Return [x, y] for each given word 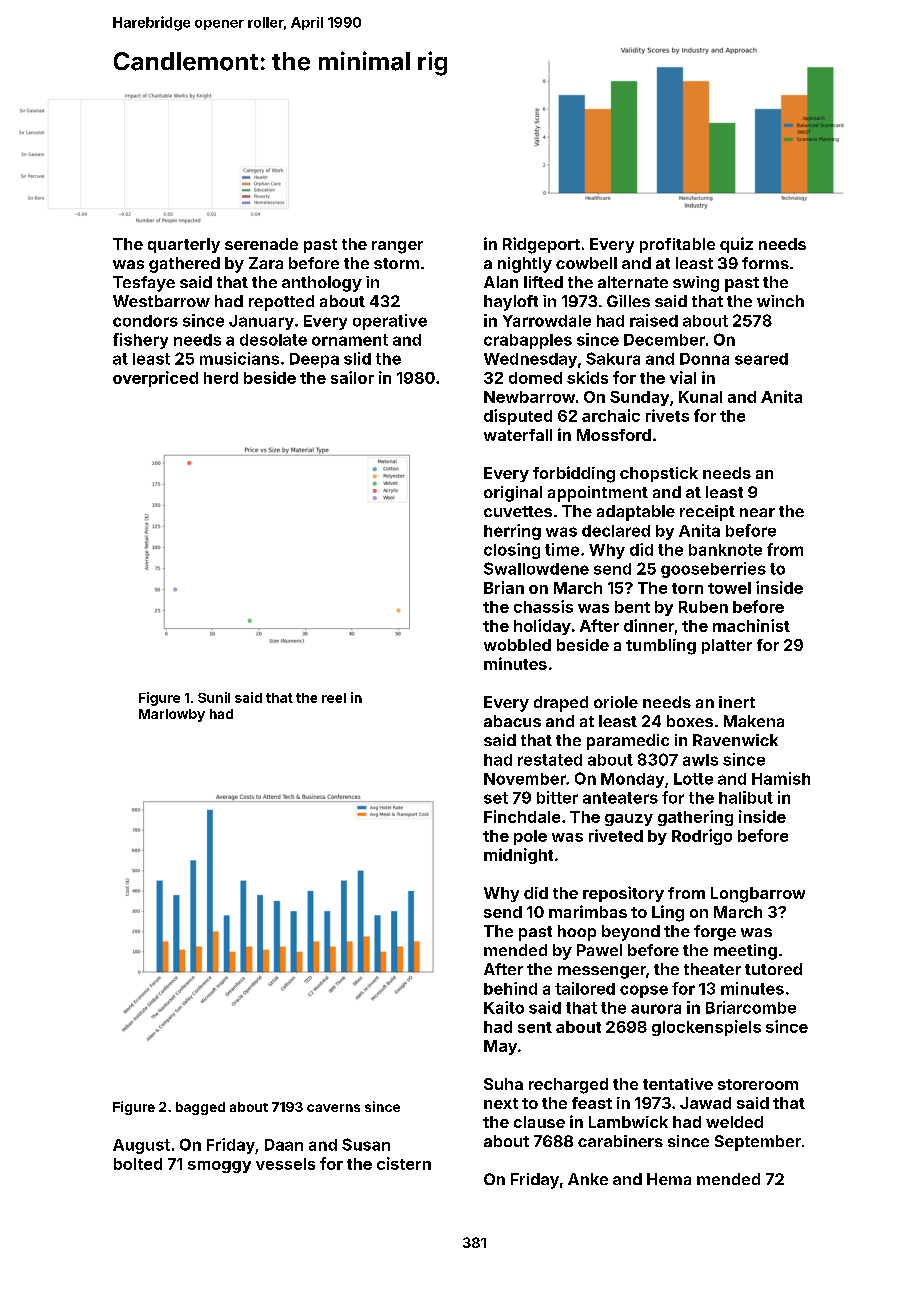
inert [737, 702]
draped [561, 704]
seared [761, 359]
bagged [200, 1108]
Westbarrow [161, 301]
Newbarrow [529, 397]
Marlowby [172, 715]
